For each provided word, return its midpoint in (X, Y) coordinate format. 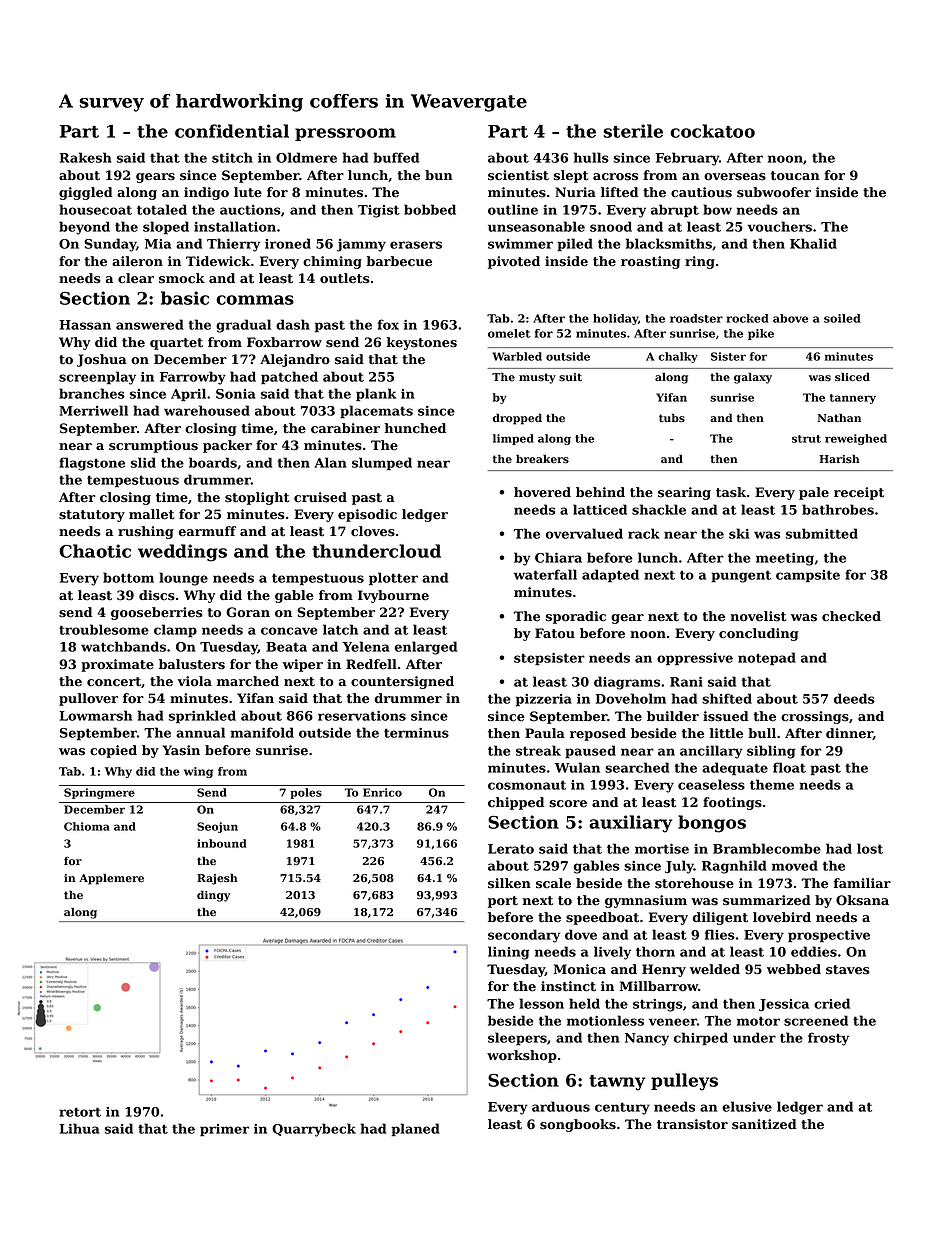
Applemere (111, 879)
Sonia (236, 394)
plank (376, 395)
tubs (672, 418)
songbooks (578, 1125)
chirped (701, 1038)
